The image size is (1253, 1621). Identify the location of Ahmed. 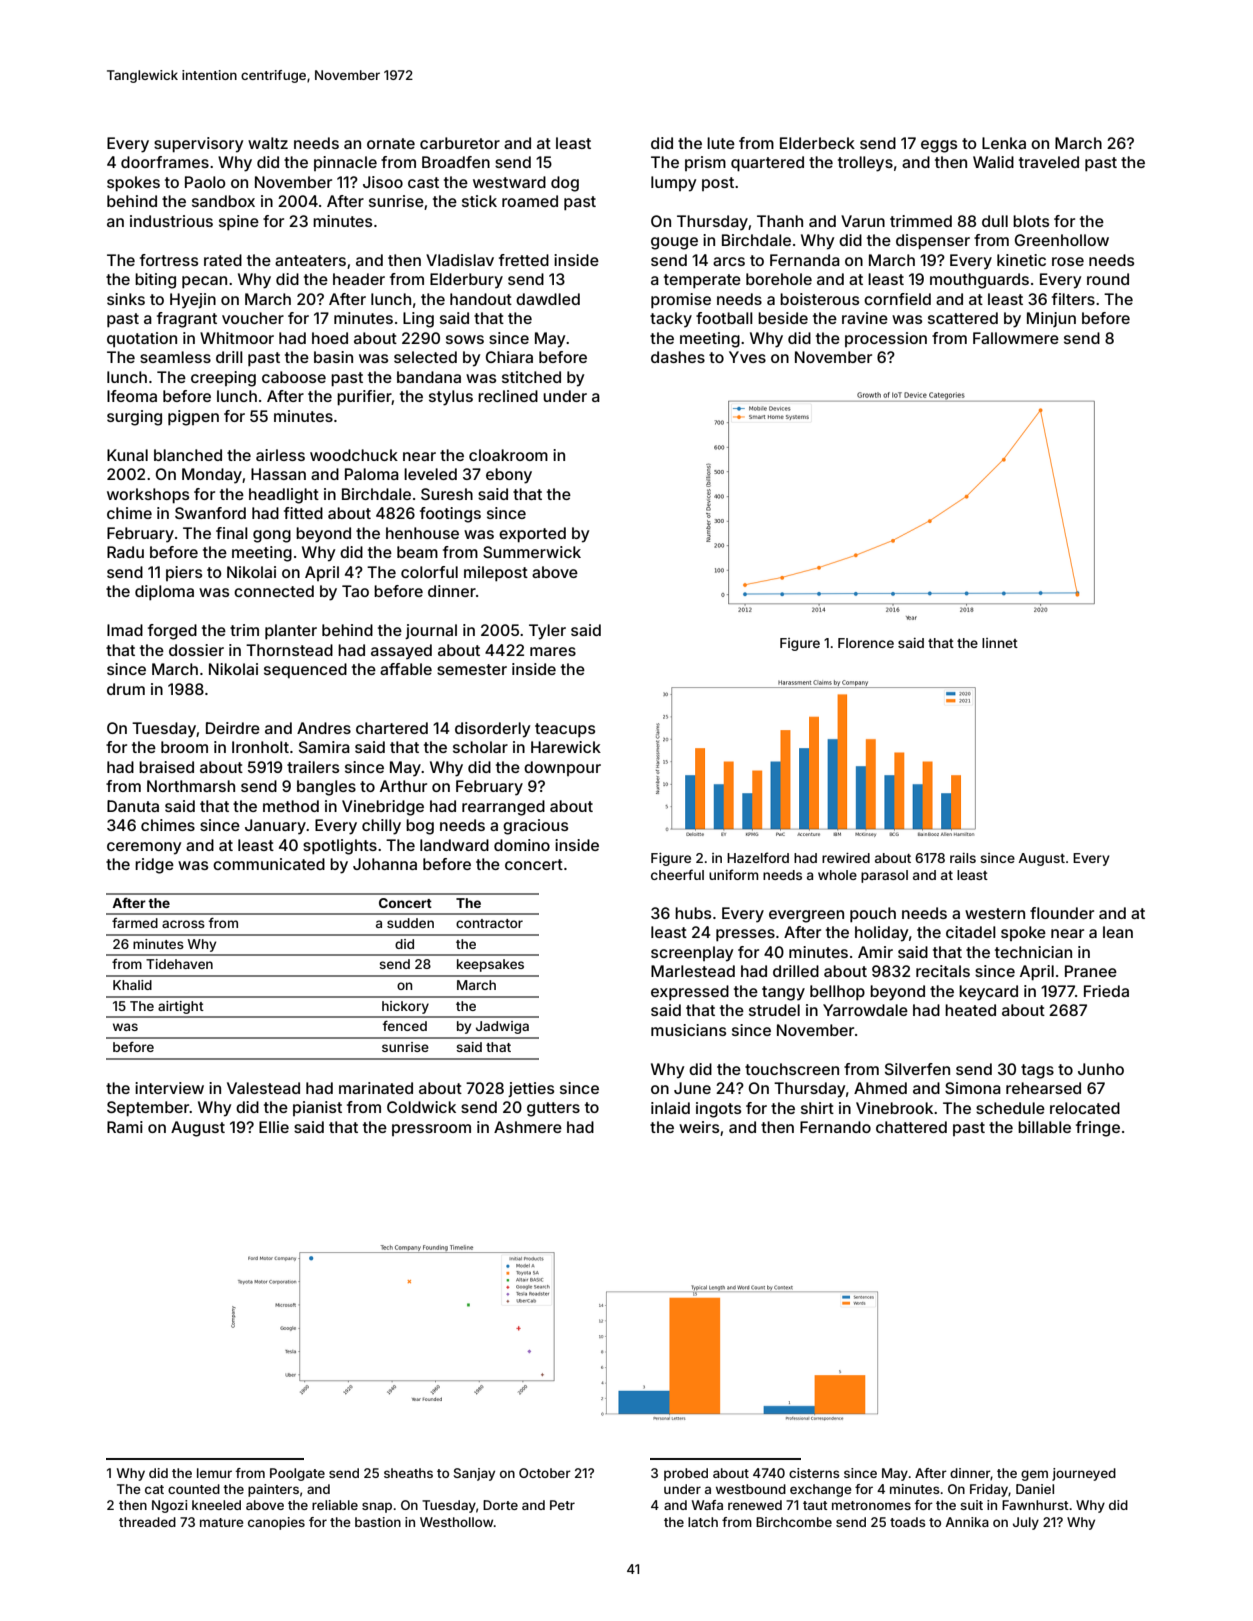
(880, 1088).
